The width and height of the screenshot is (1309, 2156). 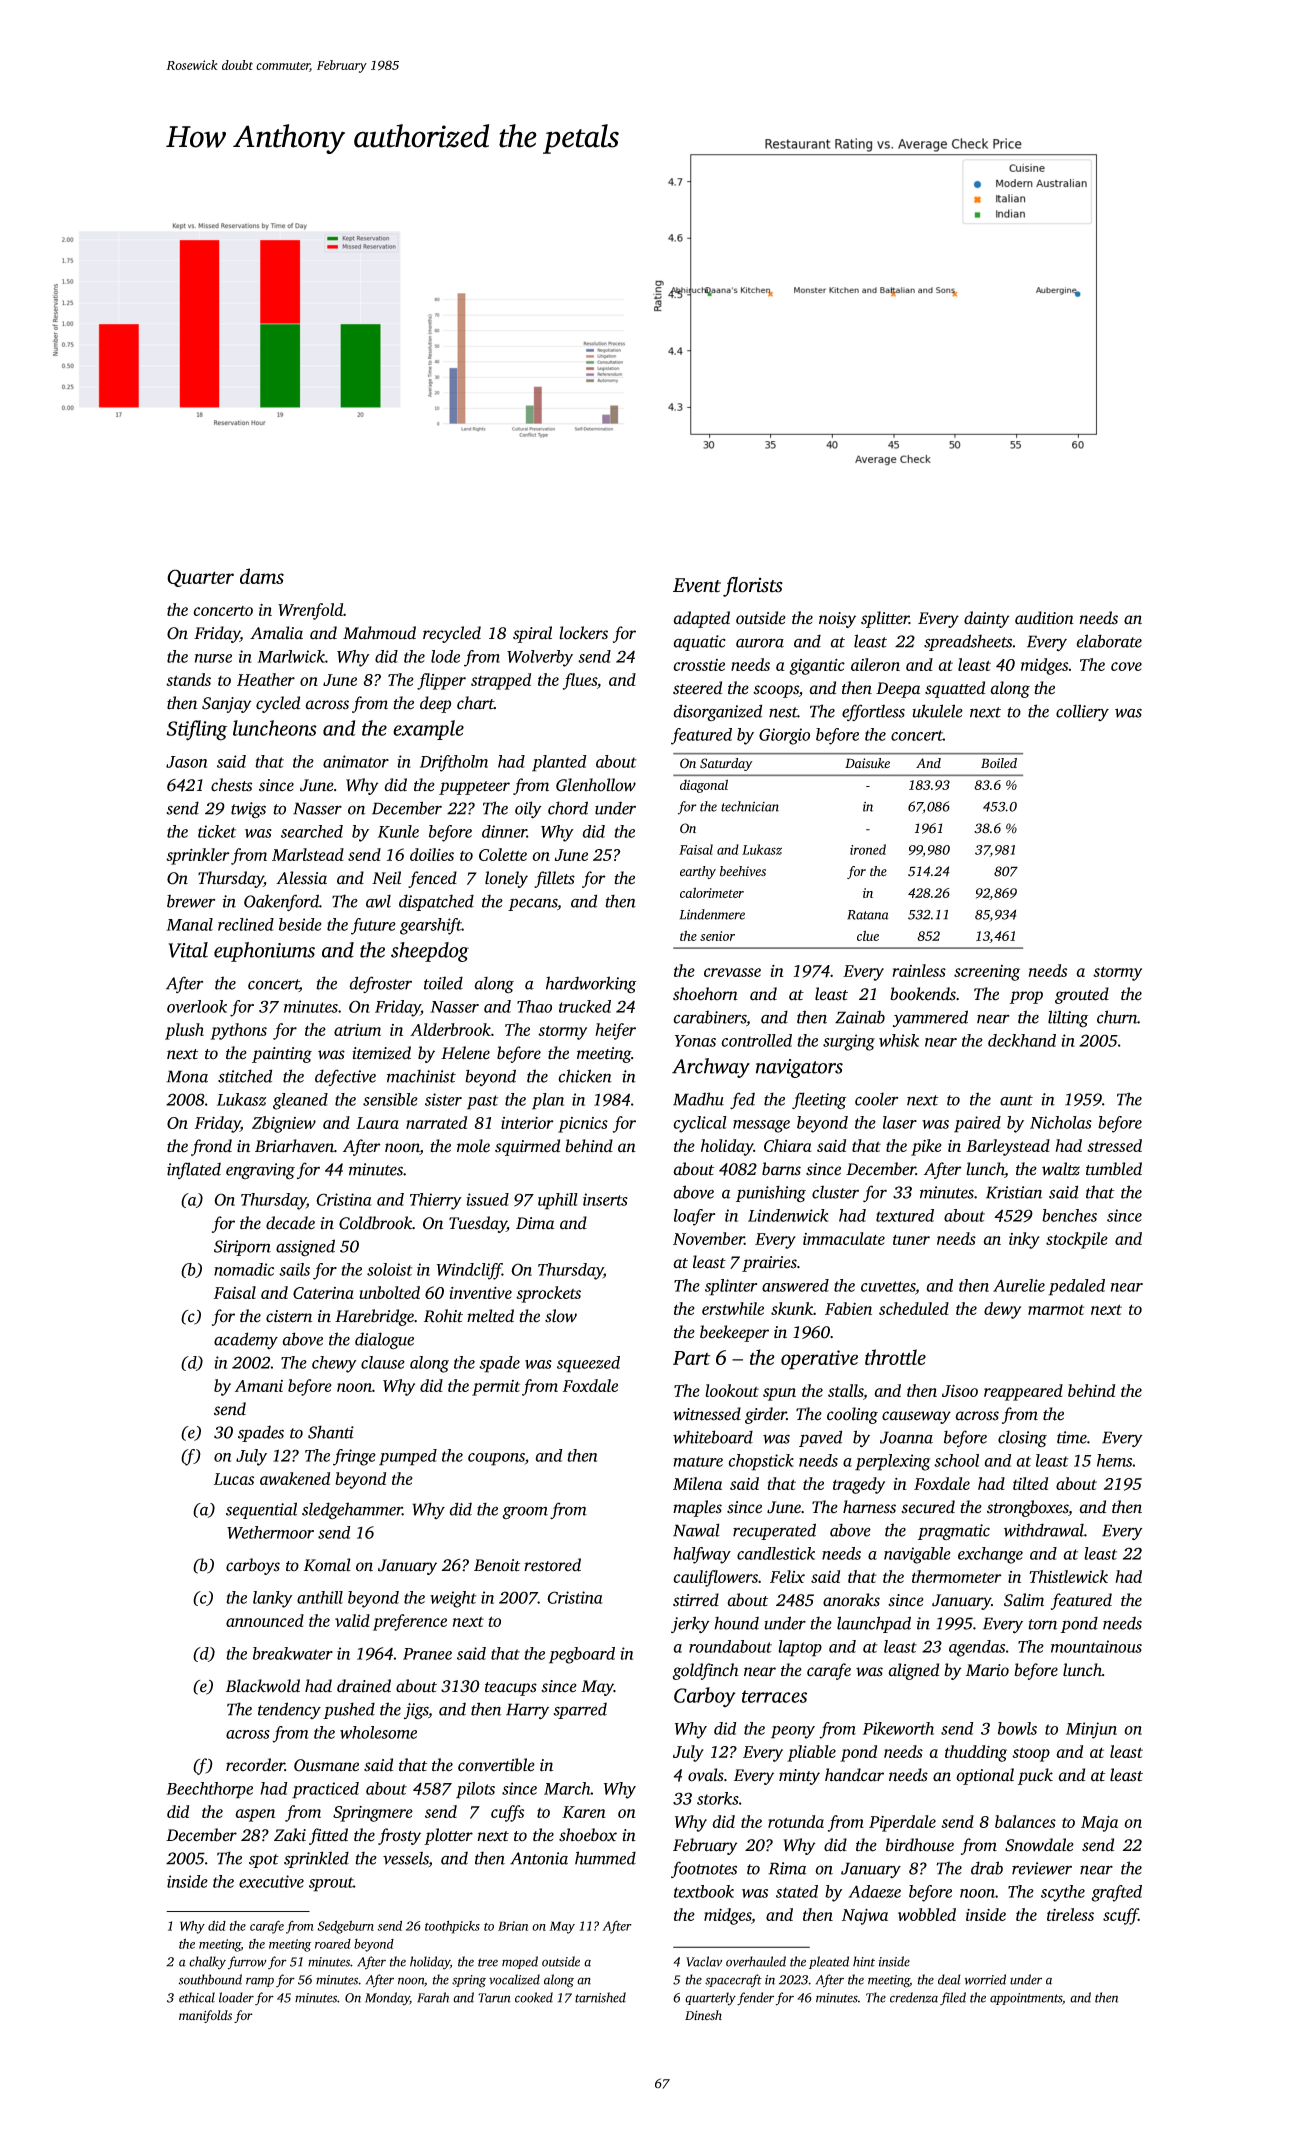 I want to click on earthy, so click(x=698, y=872).
